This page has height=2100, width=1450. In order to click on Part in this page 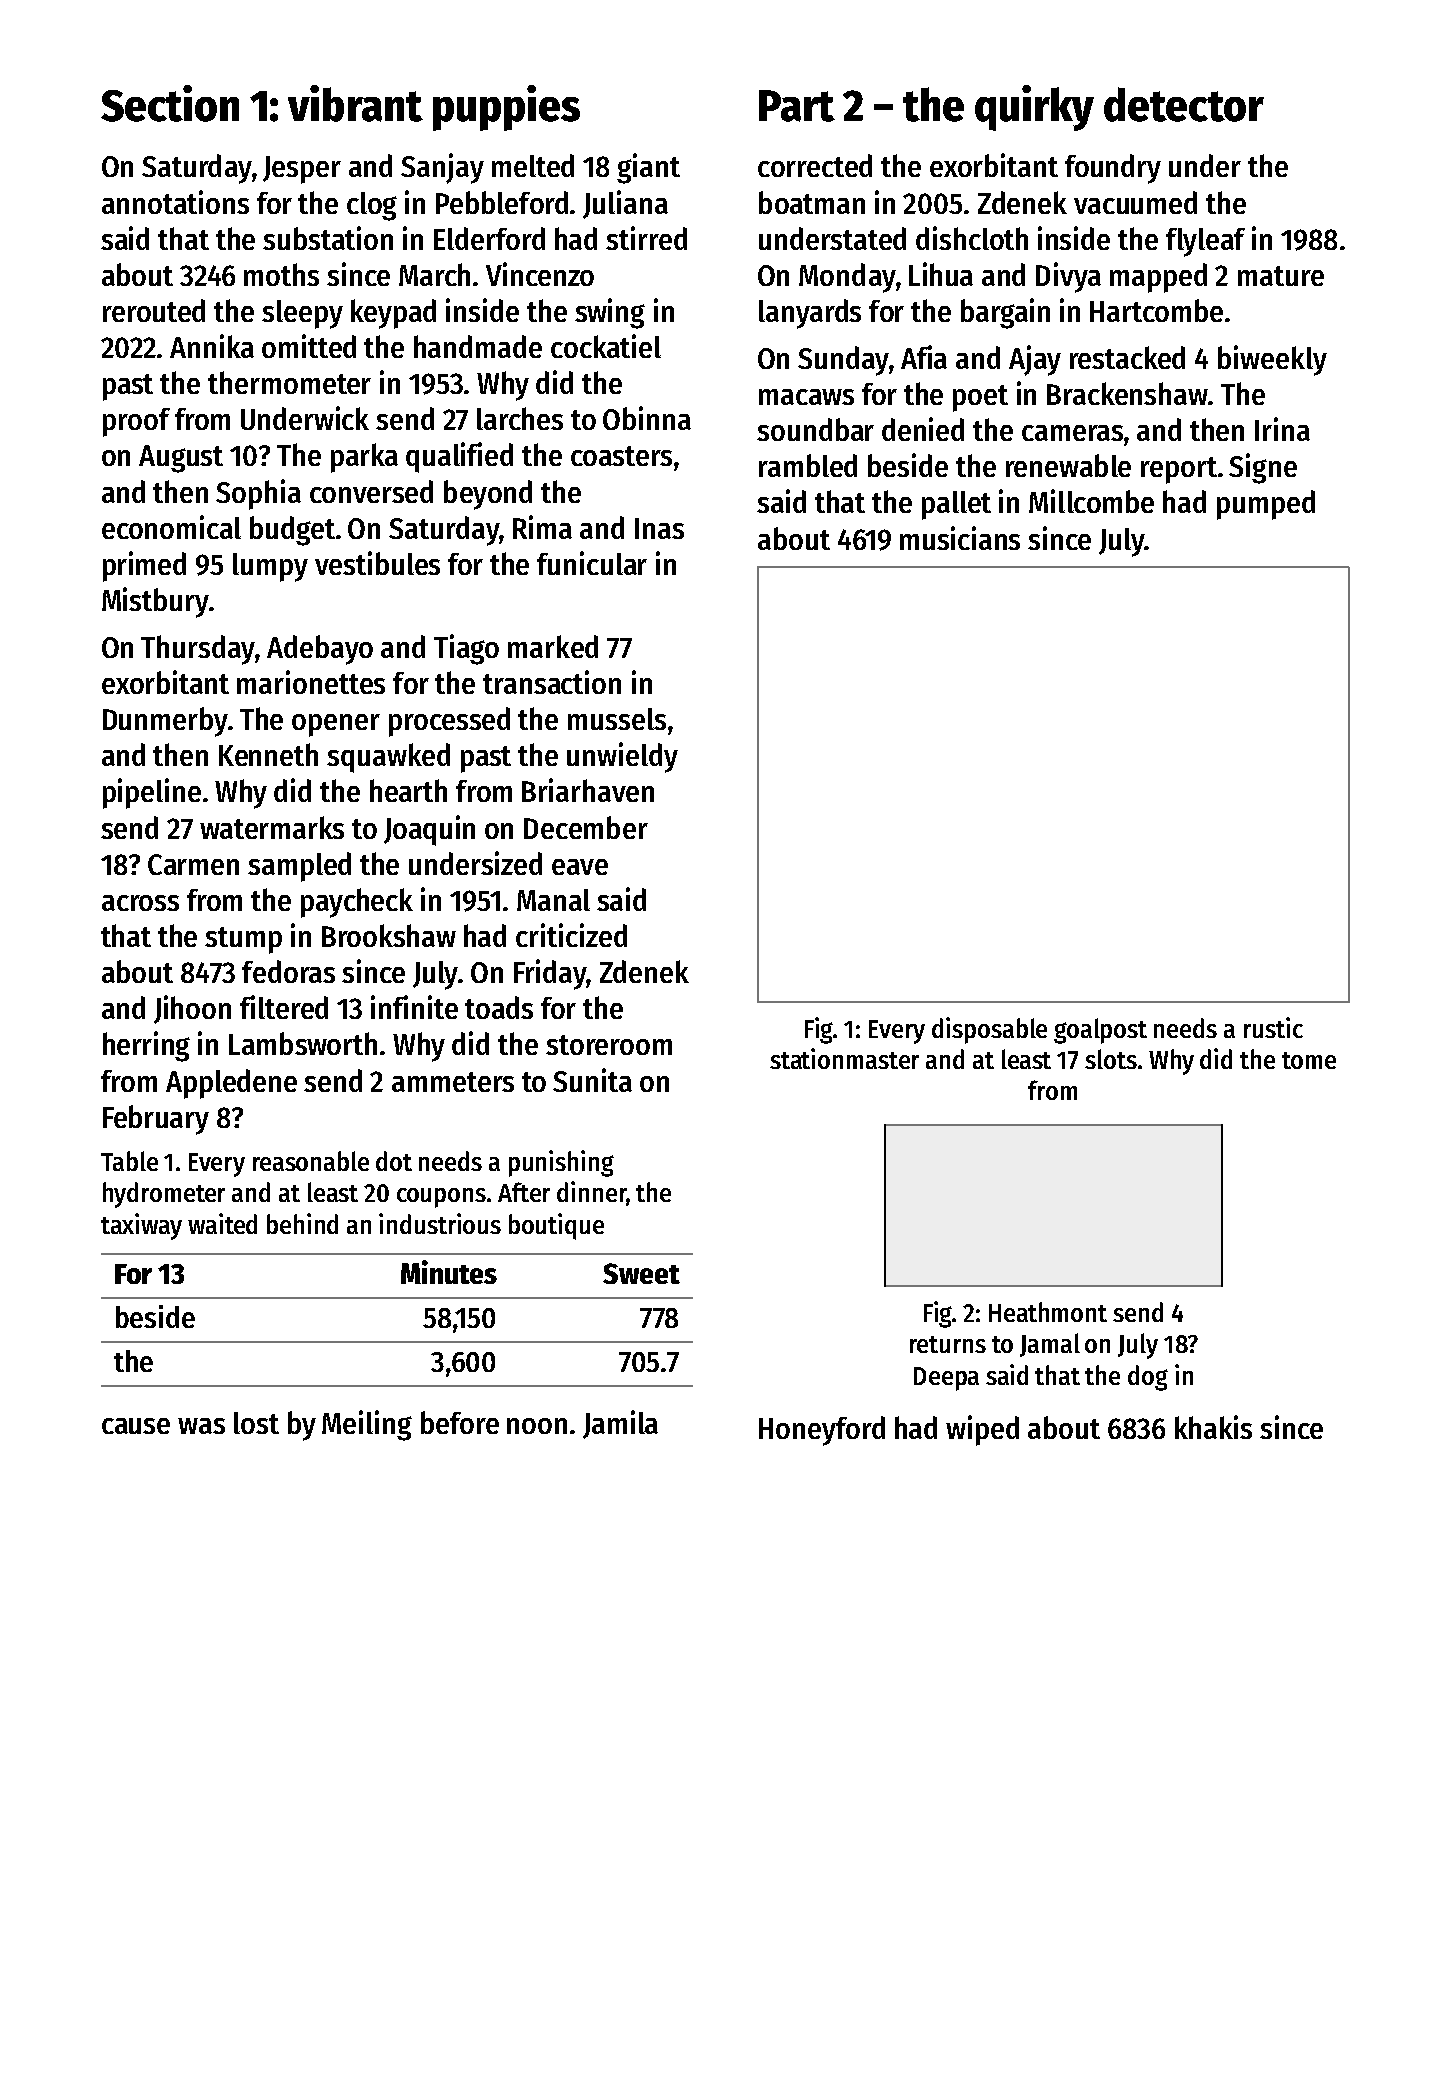, I will do `click(797, 106)`.
